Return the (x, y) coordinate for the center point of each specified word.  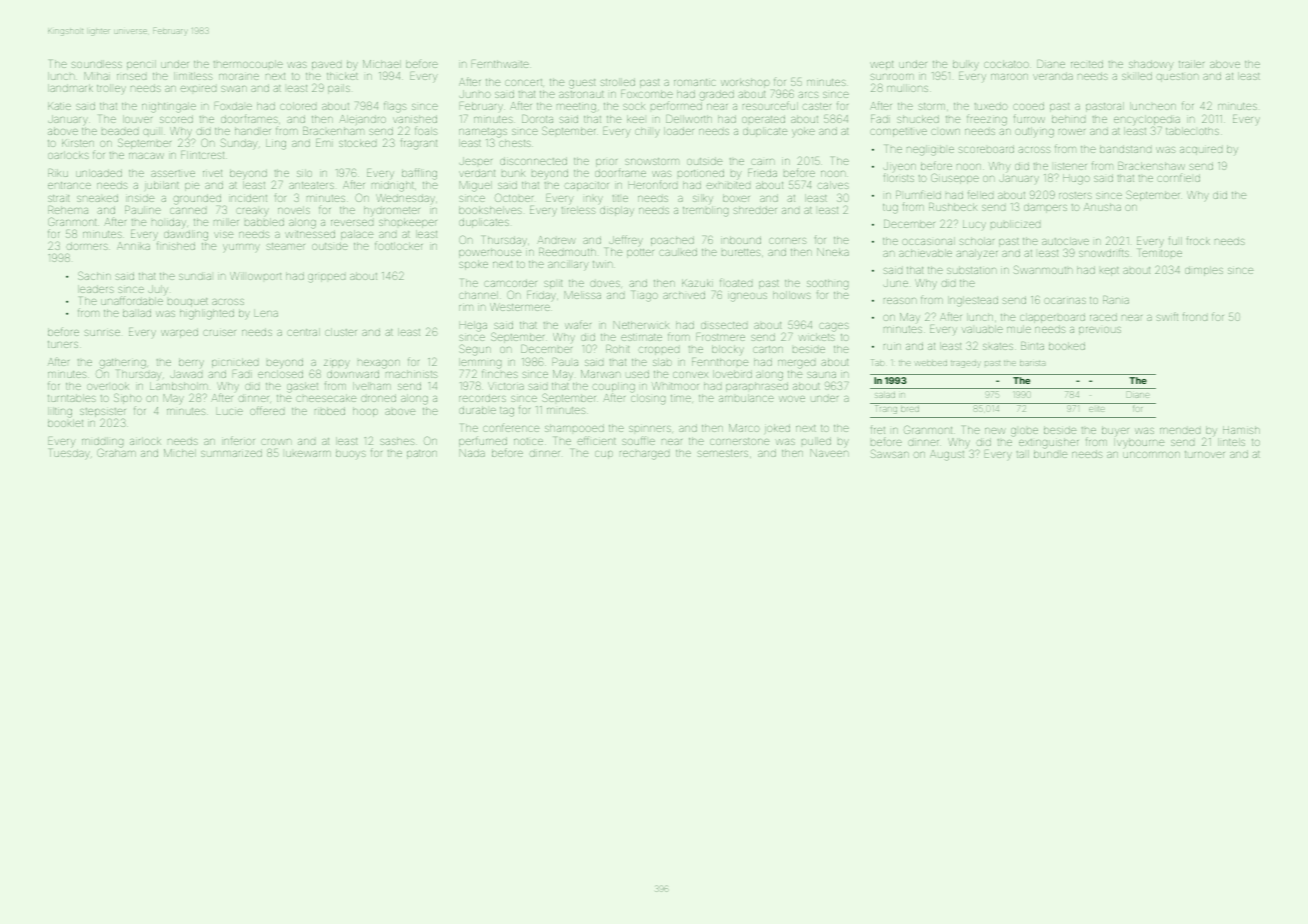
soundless (97, 64)
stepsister (103, 412)
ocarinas (1065, 301)
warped (179, 333)
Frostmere (720, 337)
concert (523, 82)
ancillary (568, 265)
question (1177, 77)
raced (1103, 317)
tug (890, 209)
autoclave (1065, 241)
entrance (69, 185)
